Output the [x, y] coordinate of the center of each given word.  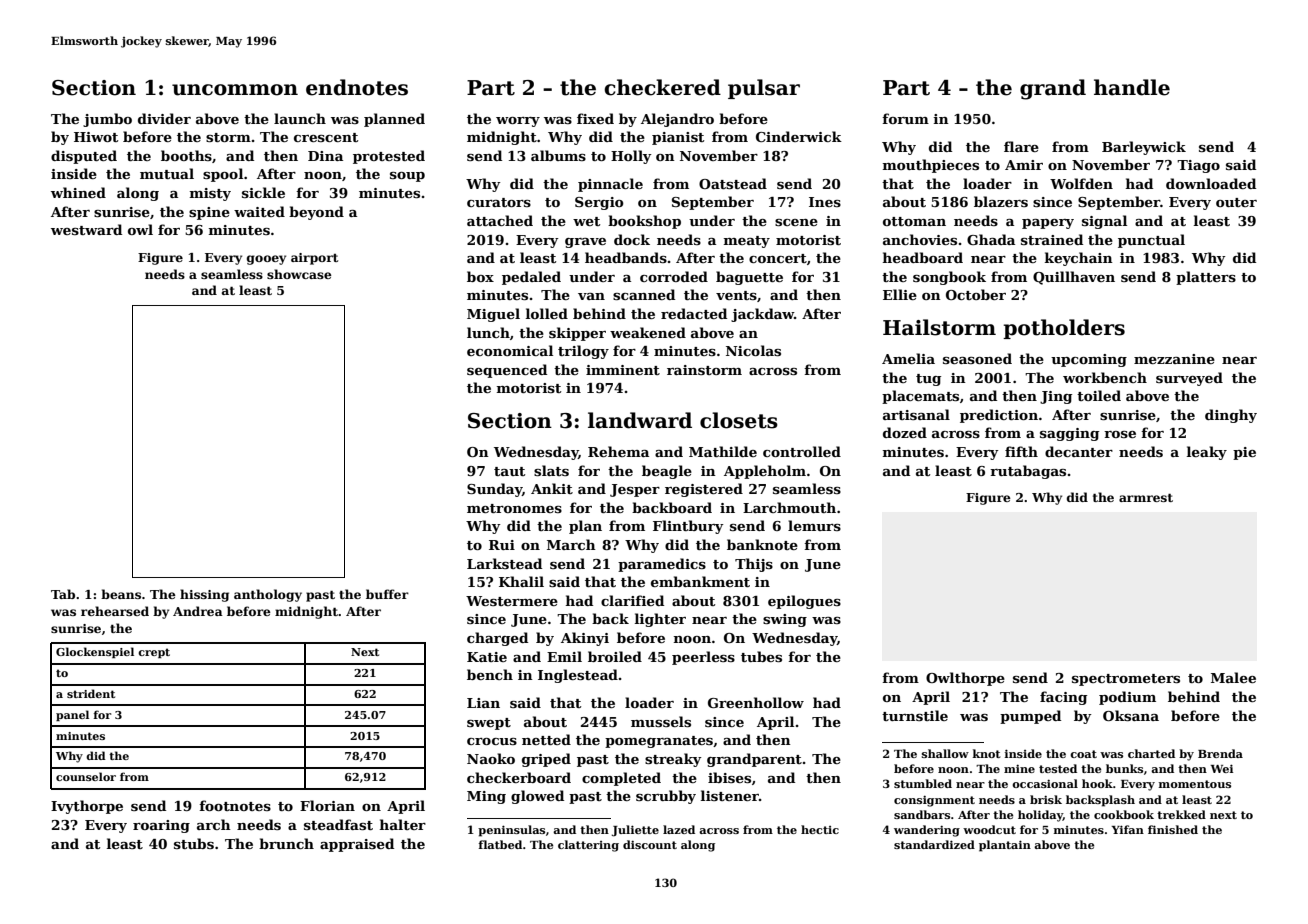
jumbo [107, 120]
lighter [660, 620]
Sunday [494, 490]
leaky [1207, 453]
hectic [820, 829]
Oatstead [733, 183]
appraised [357, 845]
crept [154, 653]
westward [86, 229]
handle [1132, 87]
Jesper [635, 490]
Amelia [908, 358]
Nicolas [753, 350]
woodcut [989, 829]
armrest [1146, 498]
